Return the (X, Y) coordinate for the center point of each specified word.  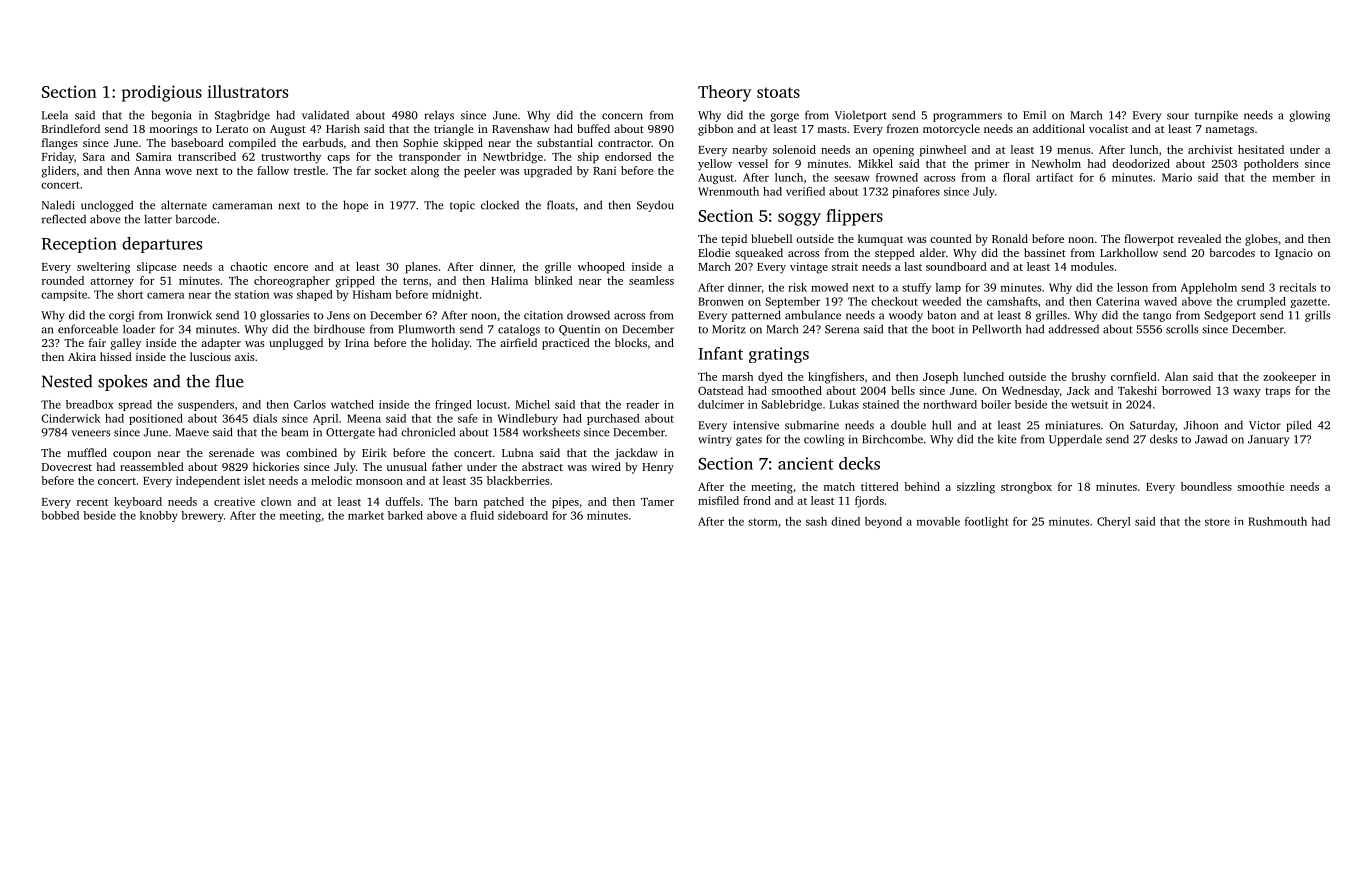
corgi (121, 316)
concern (622, 116)
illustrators (247, 91)
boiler (996, 404)
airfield (518, 342)
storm (763, 522)
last (913, 266)
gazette (1308, 303)
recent (92, 502)
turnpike (1216, 116)
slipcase (156, 268)
